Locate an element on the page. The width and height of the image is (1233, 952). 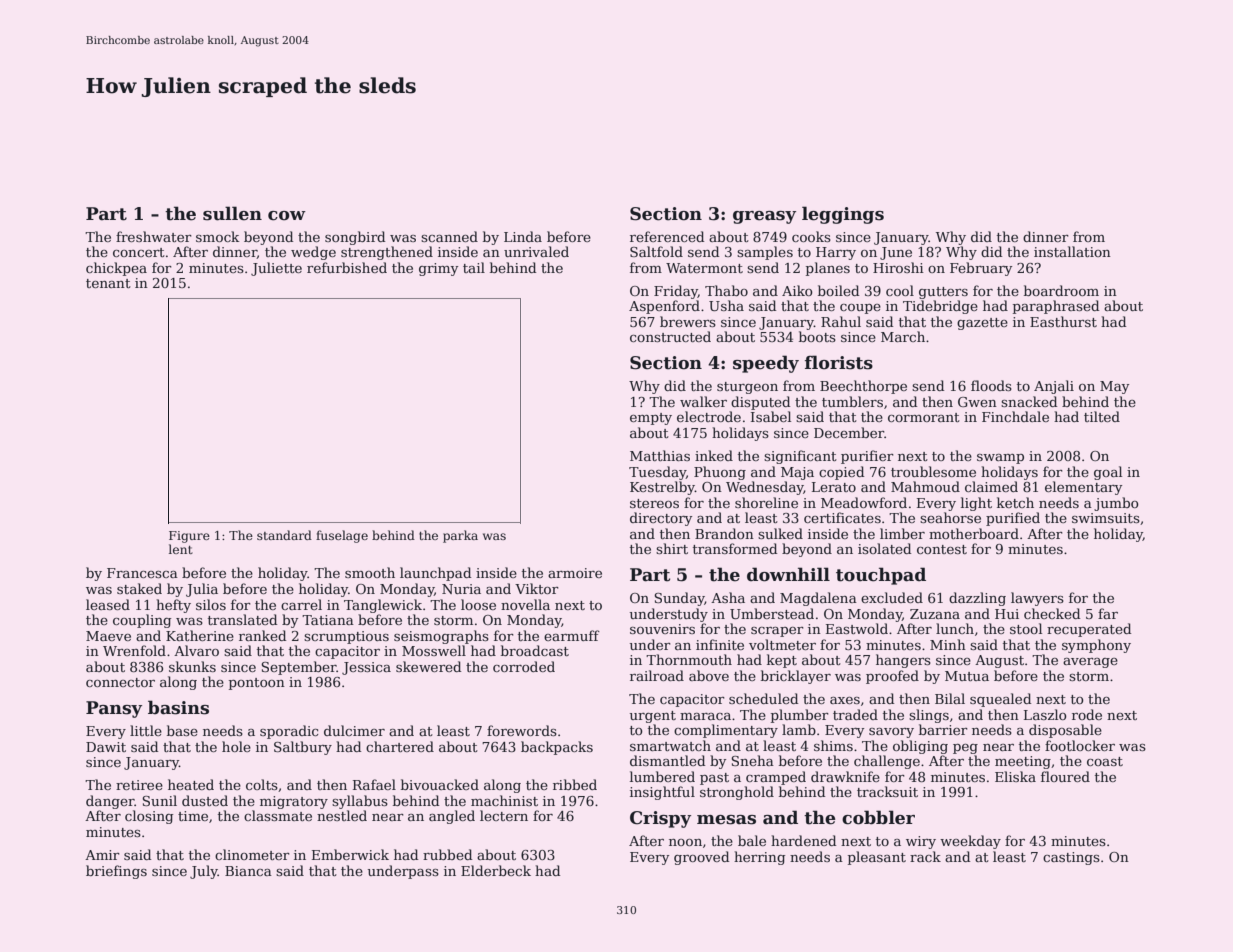
jumbo is located at coordinates (1116, 504).
